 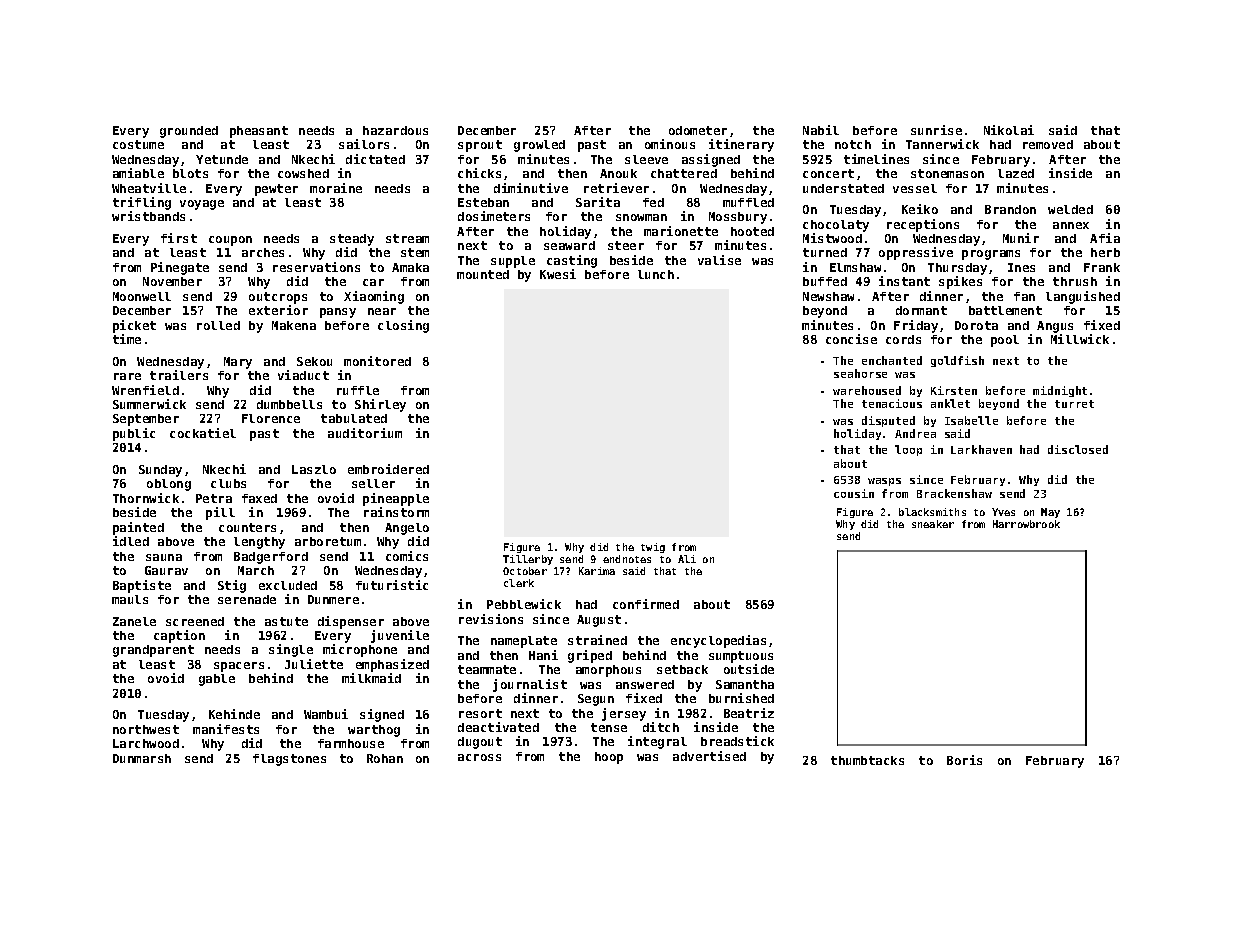 I want to click on disputed, so click(x=888, y=421).
